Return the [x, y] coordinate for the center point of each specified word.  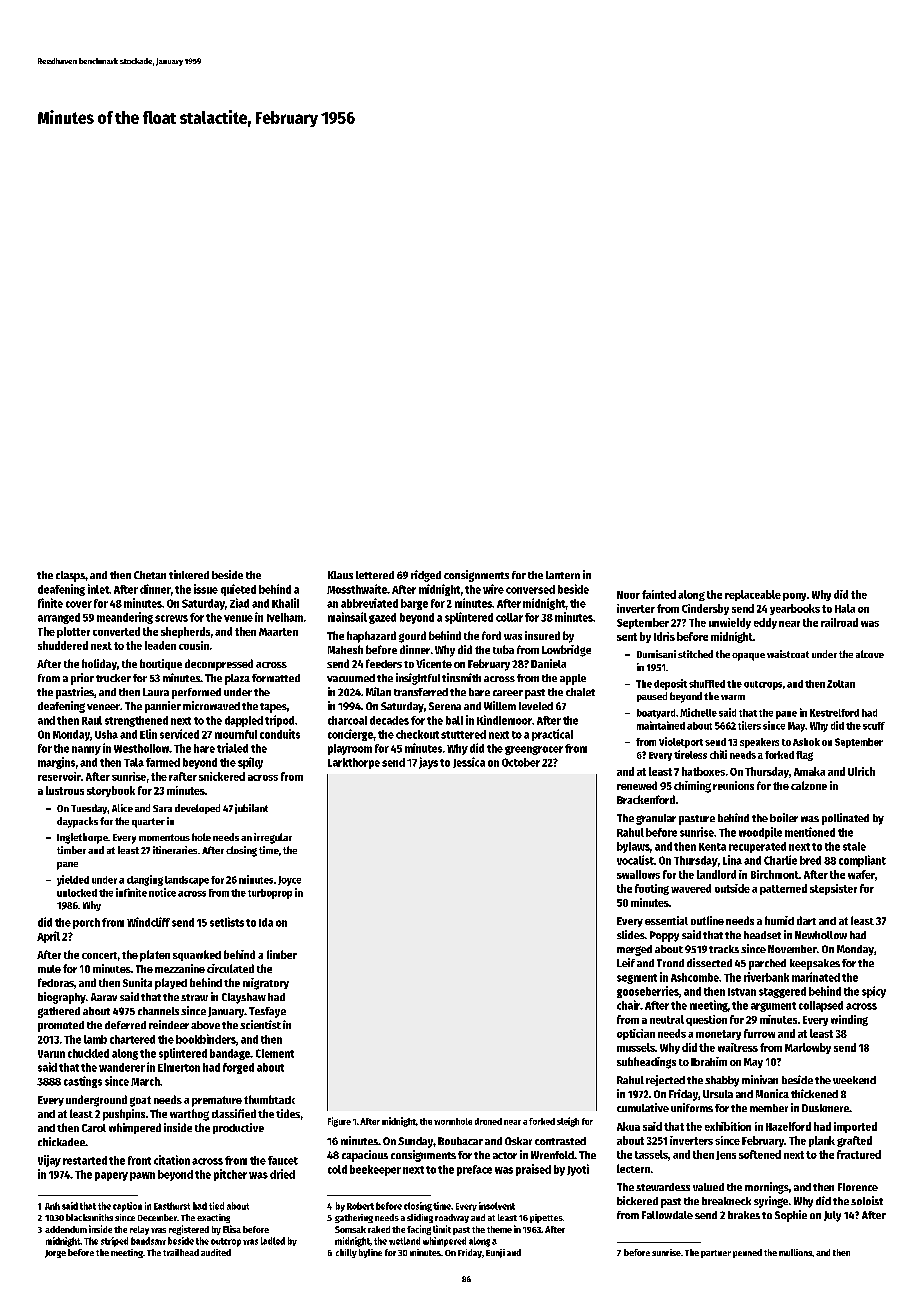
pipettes [546, 1218]
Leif [626, 962]
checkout [417, 734]
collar [509, 617]
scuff [874, 726]
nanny [86, 750]
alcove [870, 654]
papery [111, 1176]
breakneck [726, 1201]
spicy [874, 992]
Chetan [150, 575]
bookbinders [206, 1039]
